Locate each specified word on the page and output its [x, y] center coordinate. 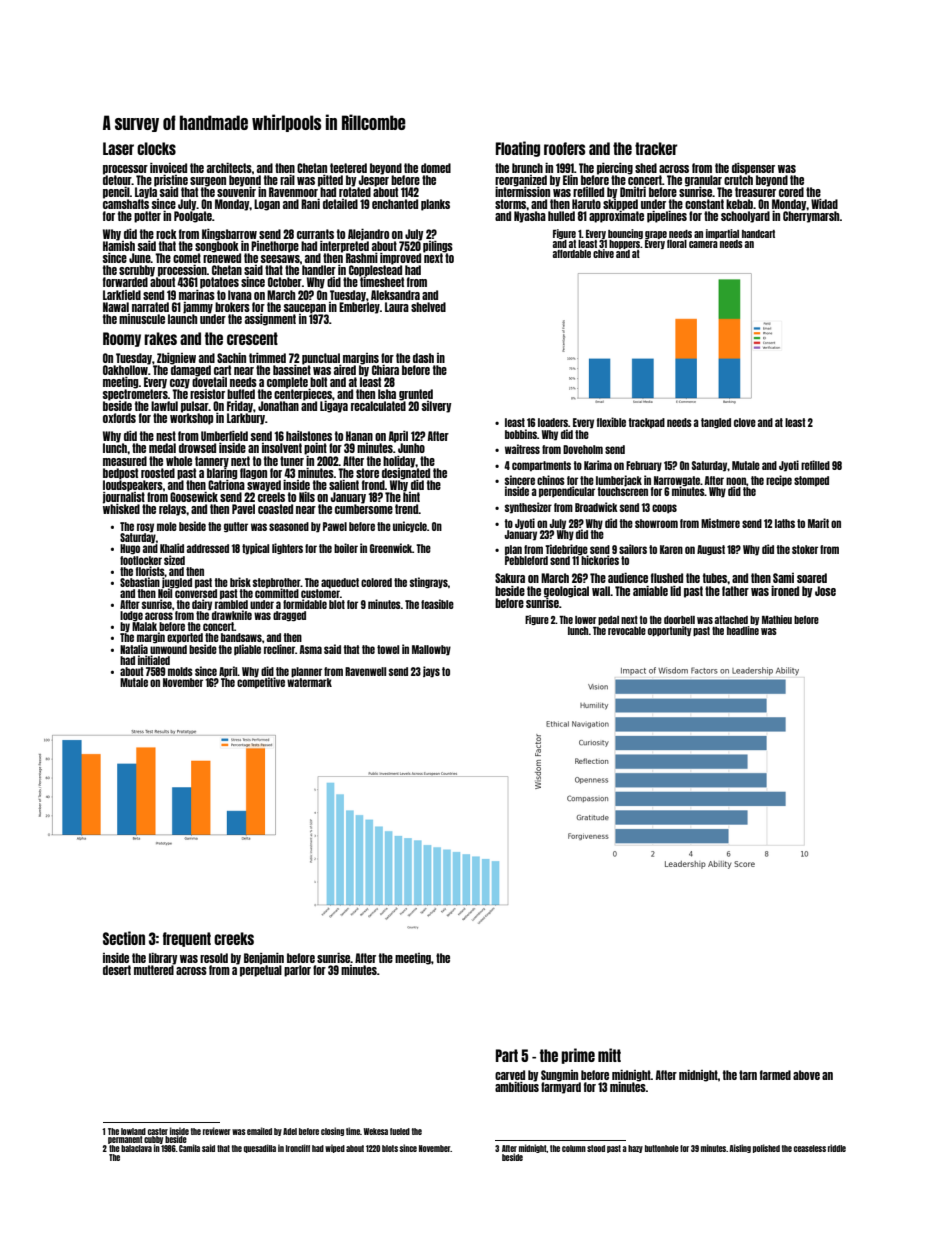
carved [510, 1075]
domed [436, 168]
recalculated [378, 406]
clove [745, 422]
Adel [290, 1131]
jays [431, 672]
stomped [811, 481]
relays [172, 510]
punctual [321, 358]
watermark [309, 682]
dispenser [753, 169]
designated [406, 473]
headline [743, 630]
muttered [154, 970]
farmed [775, 1075]
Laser [118, 148]
